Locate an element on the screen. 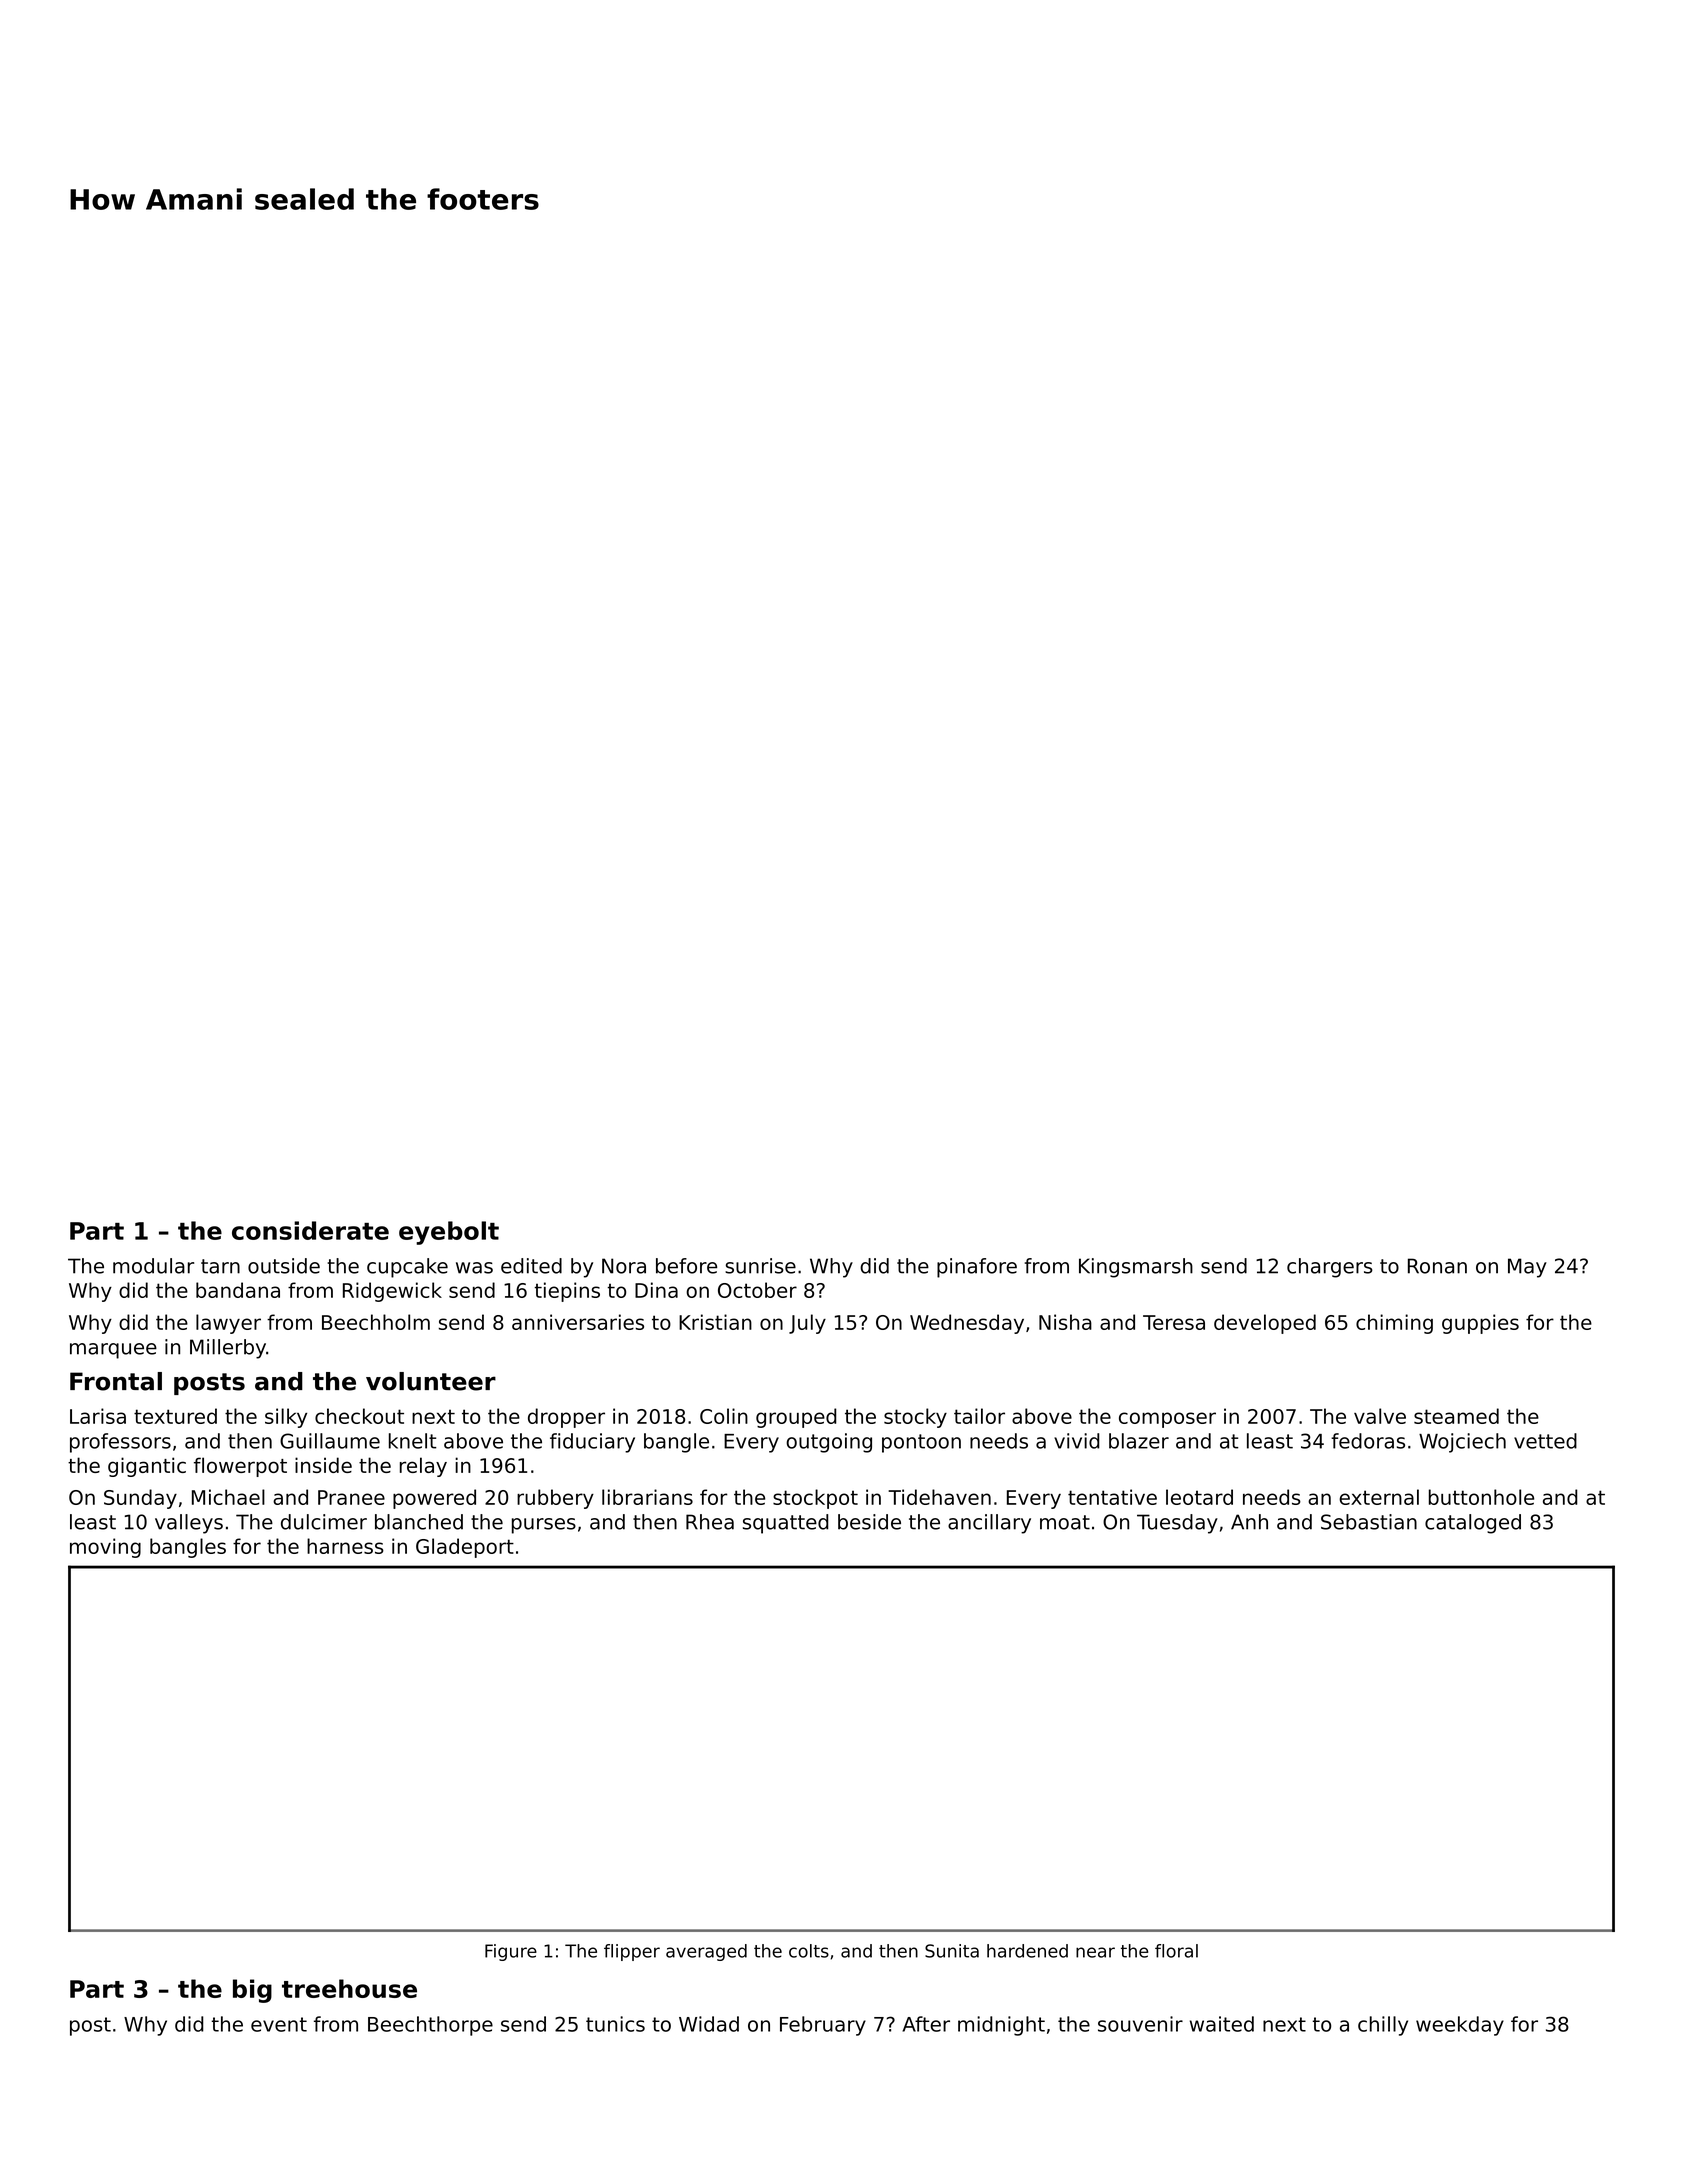 Image resolution: width=1683 pixels, height=2178 pixels. event is located at coordinates (279, 2024).
